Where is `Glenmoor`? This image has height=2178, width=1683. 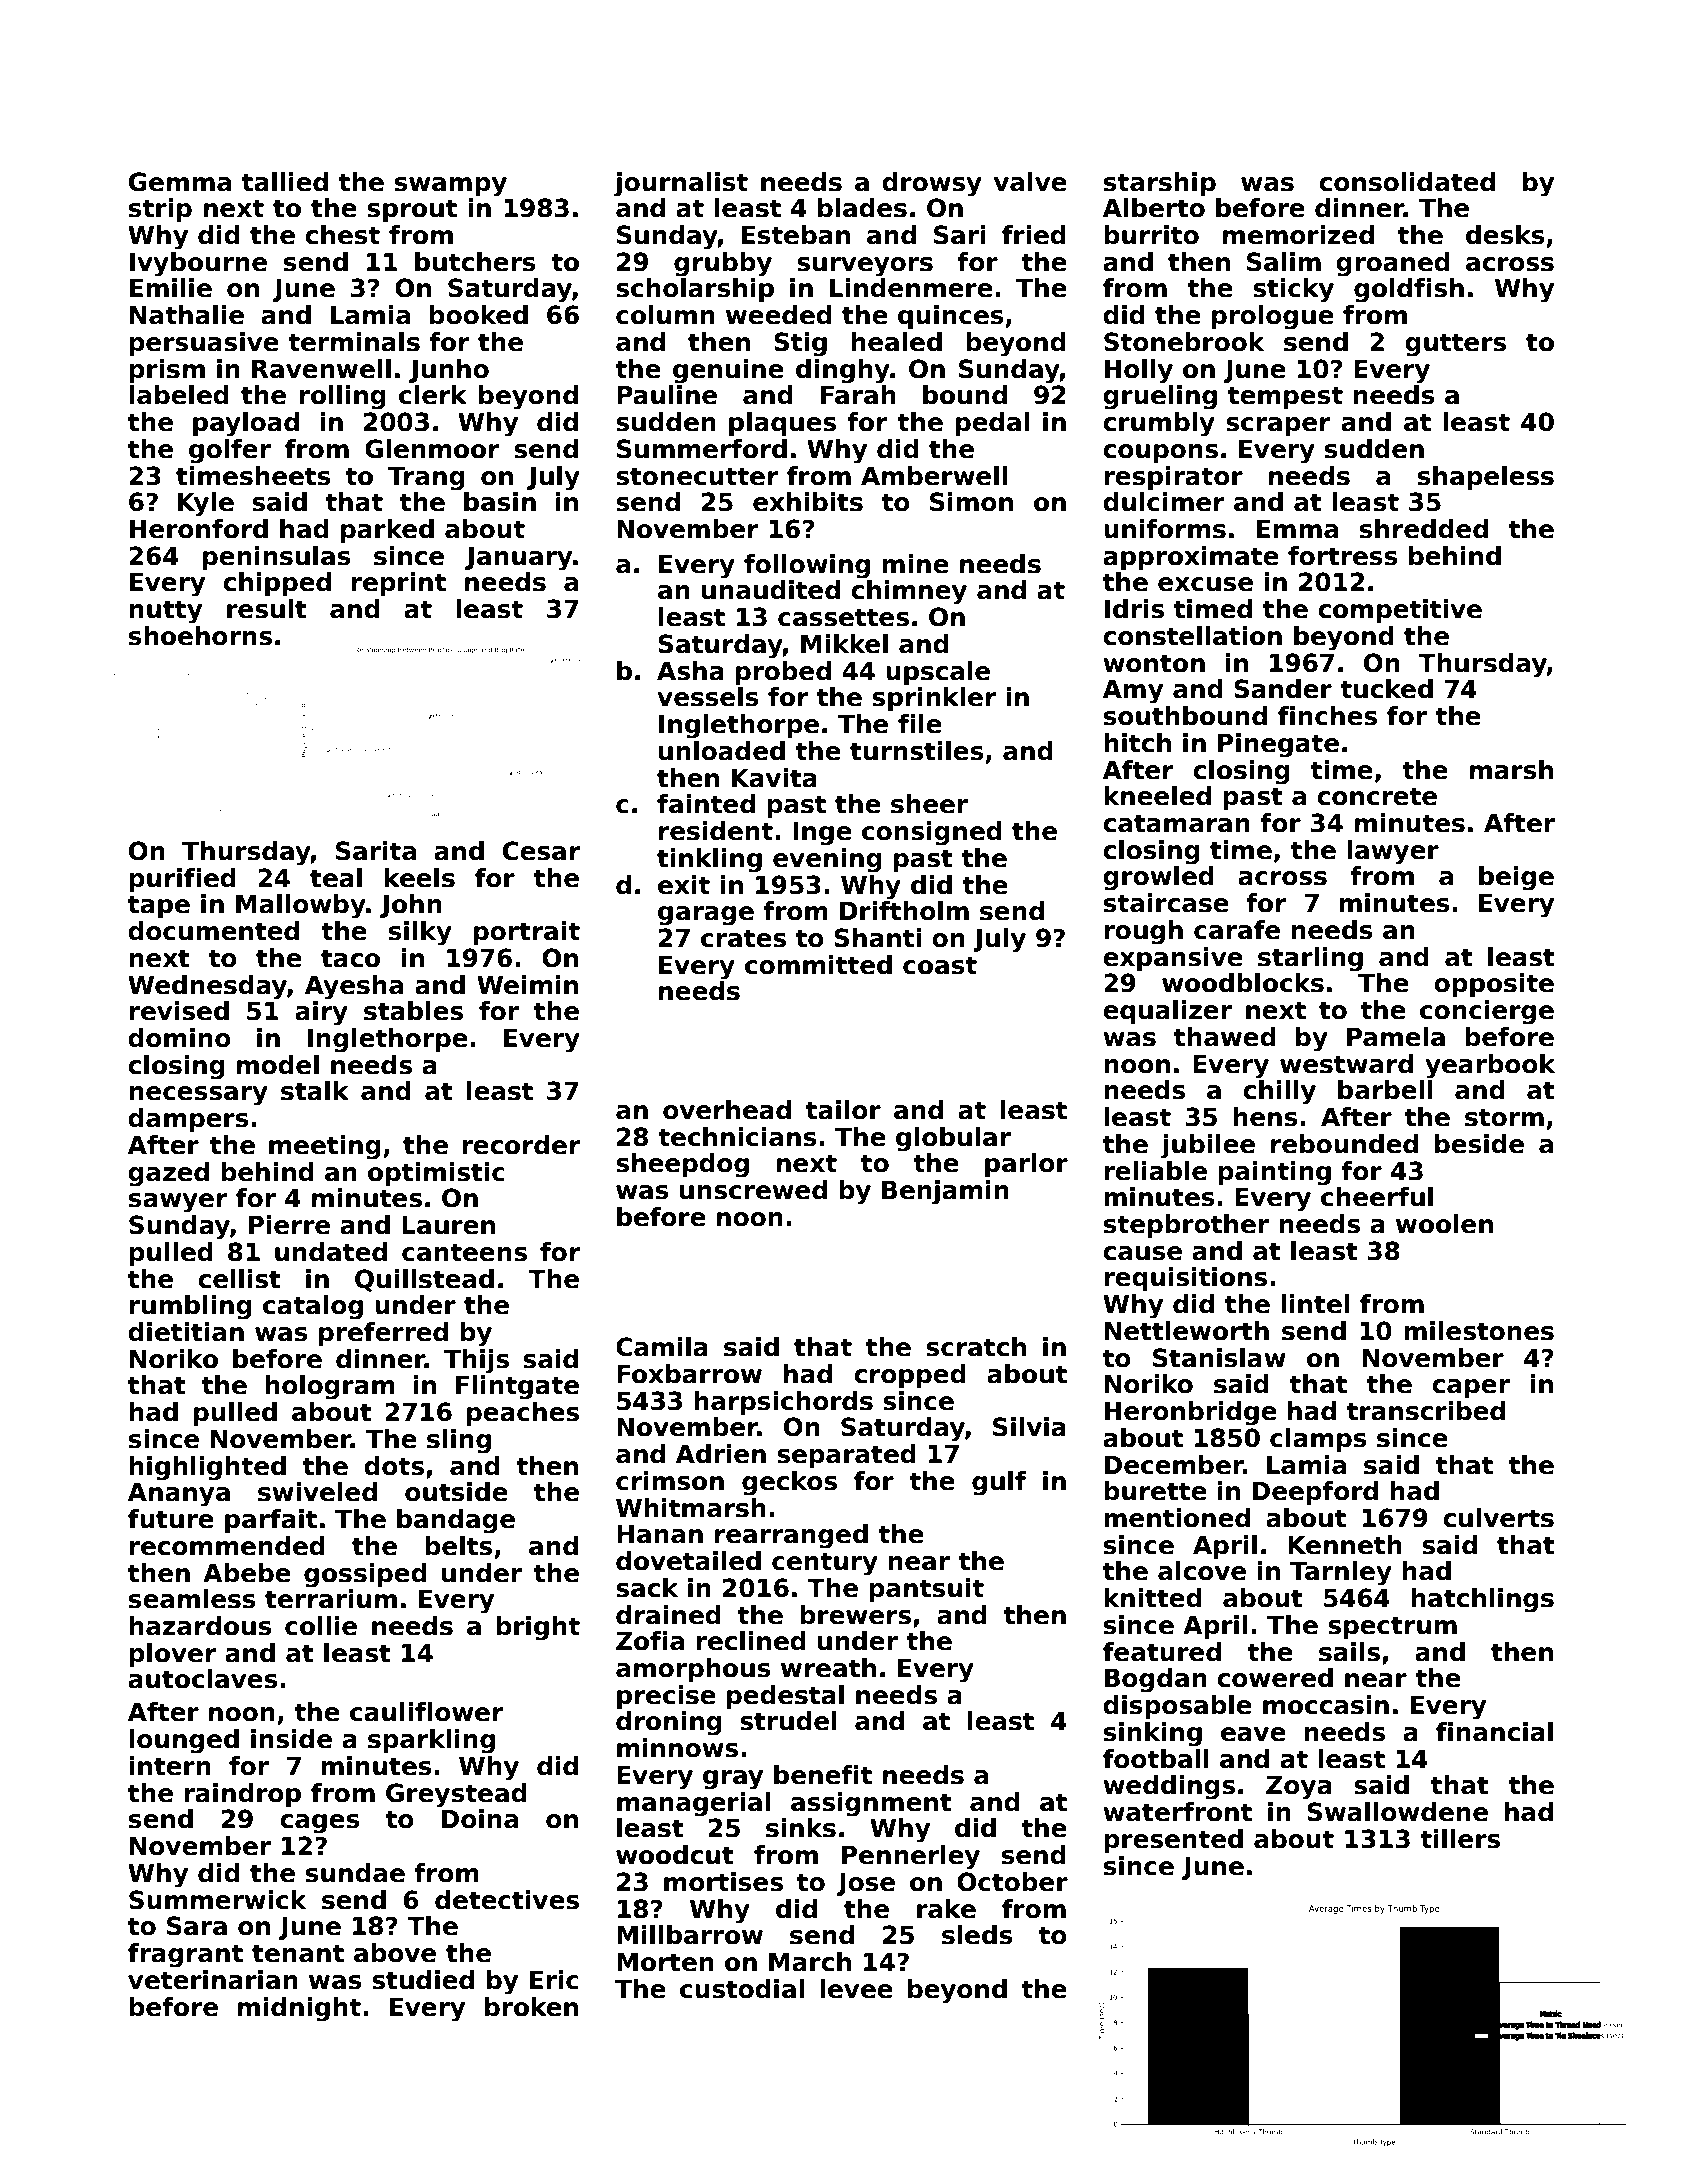
Glenmoor is located at coordinates (432, 449).
